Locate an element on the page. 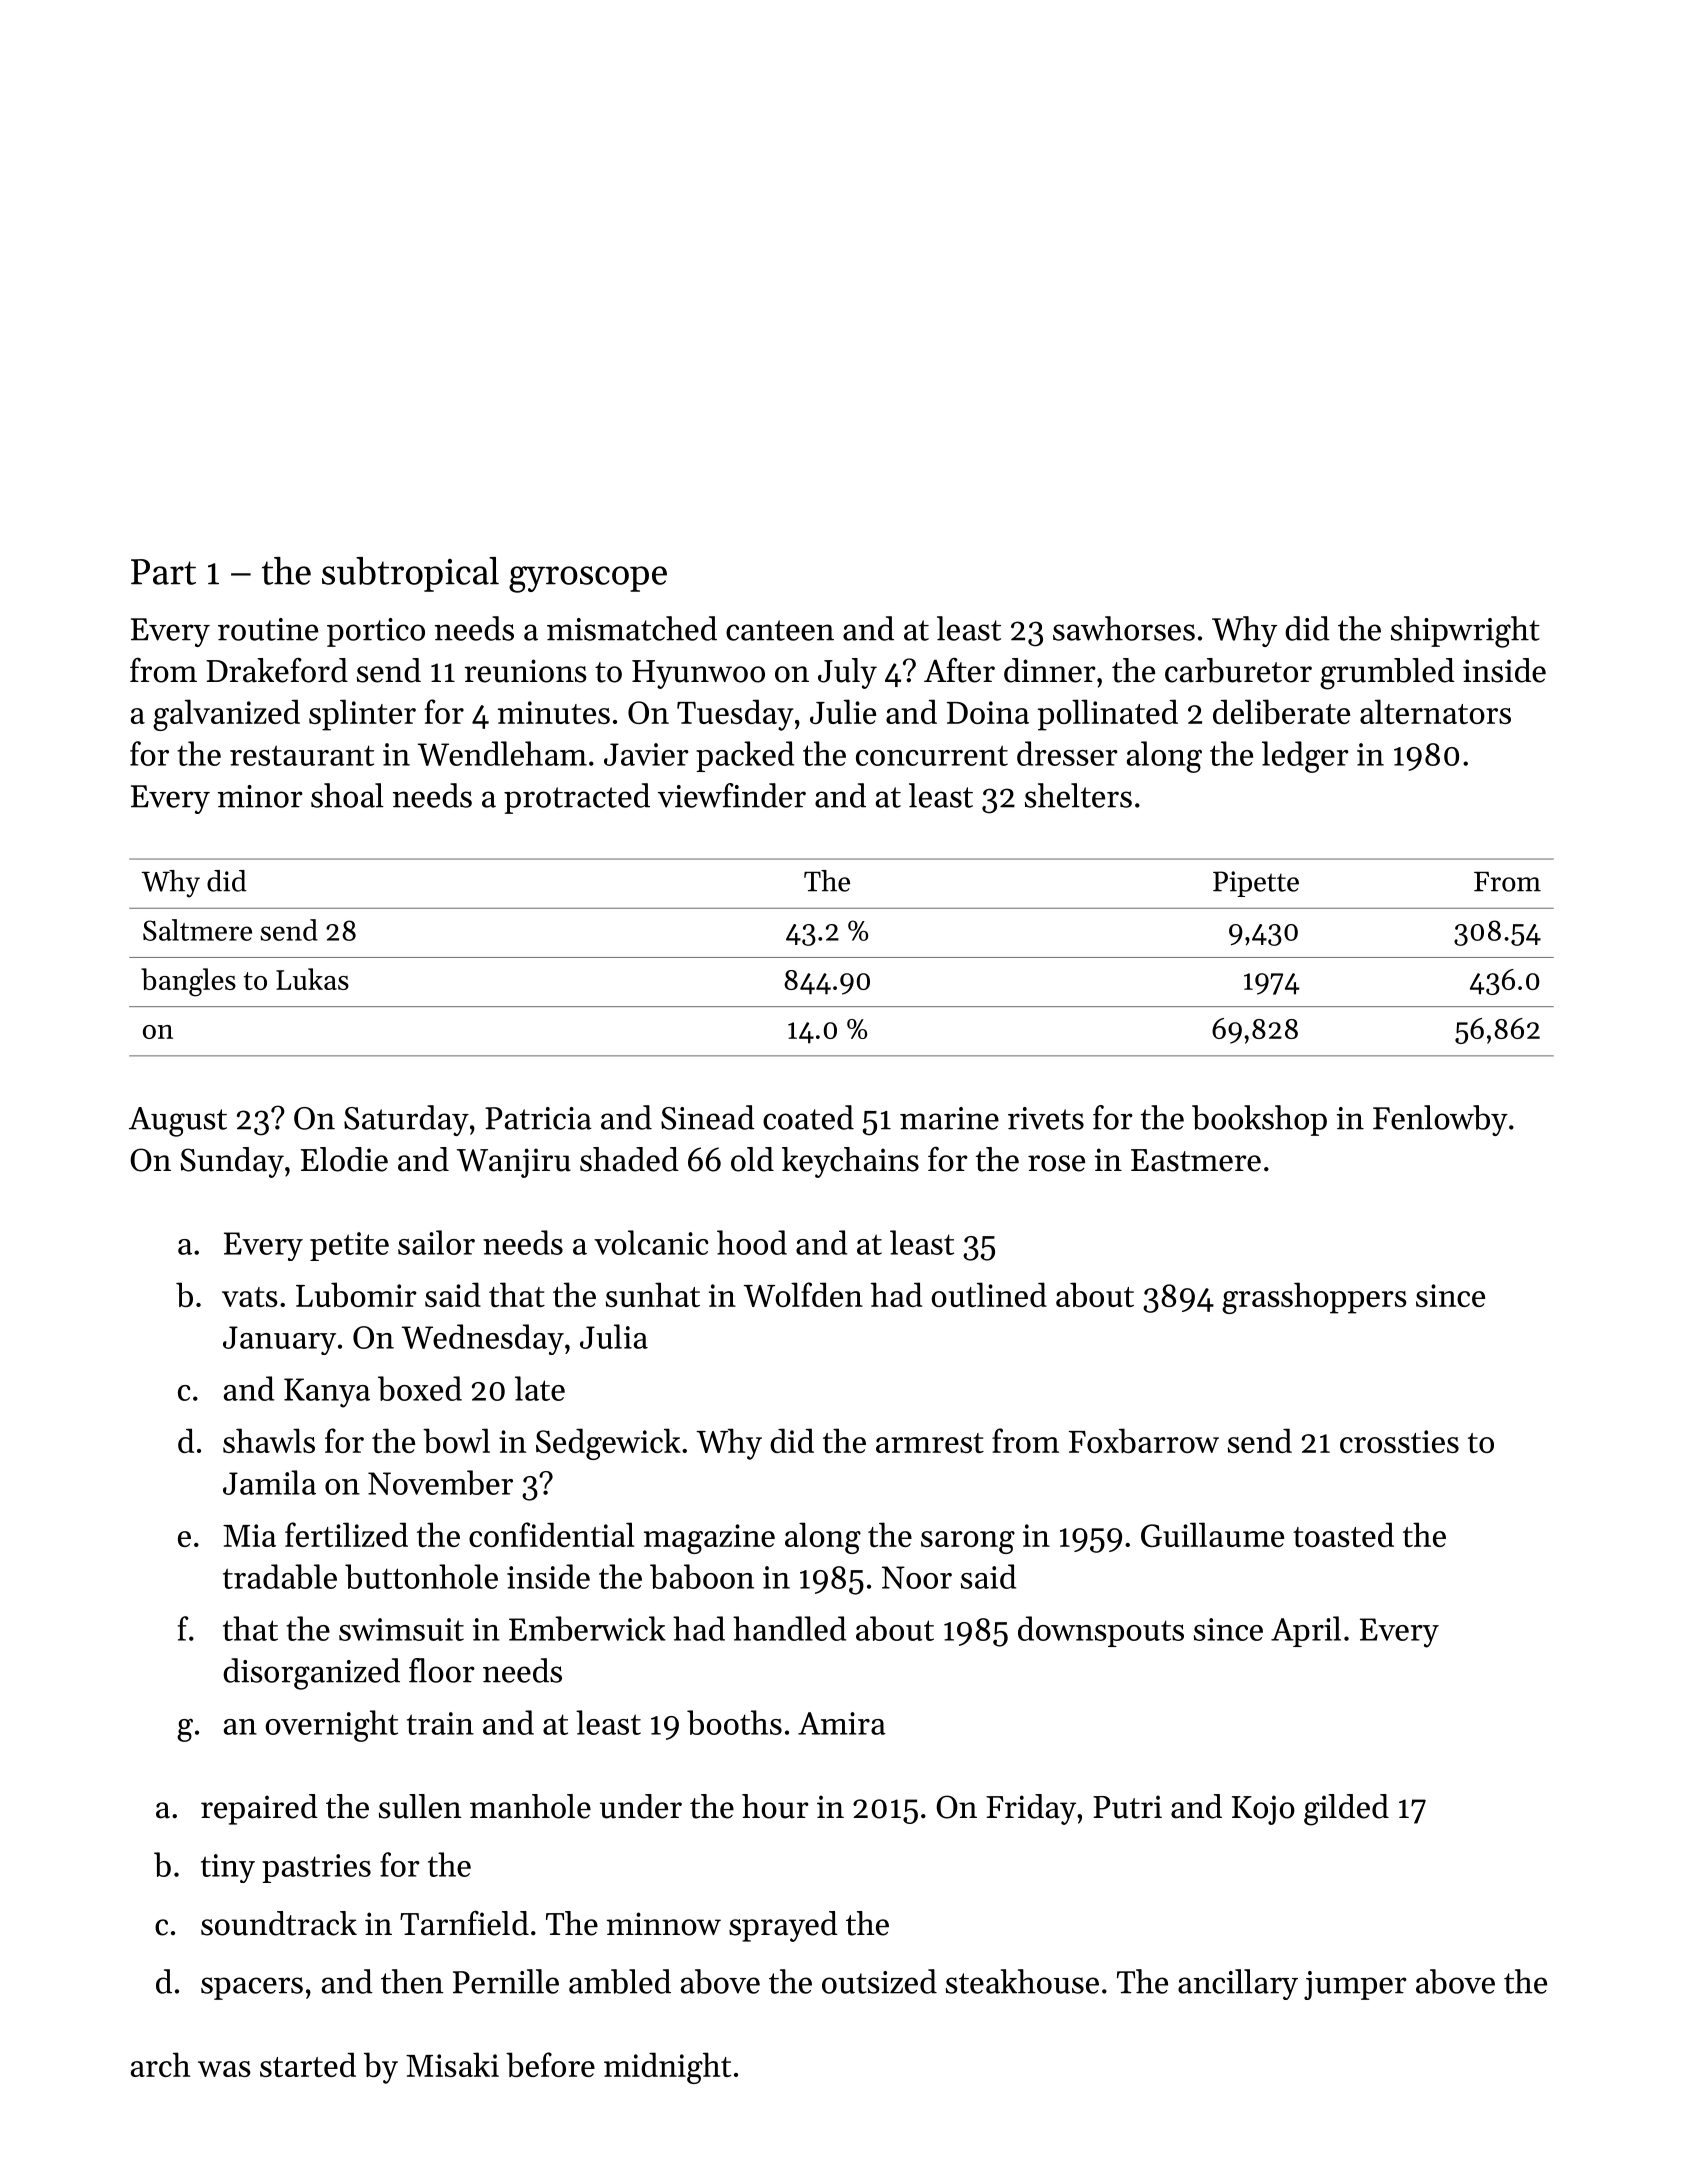 The height and width of the page is (2178, 1683). Pipette is located at coordinates (1256, 884).
